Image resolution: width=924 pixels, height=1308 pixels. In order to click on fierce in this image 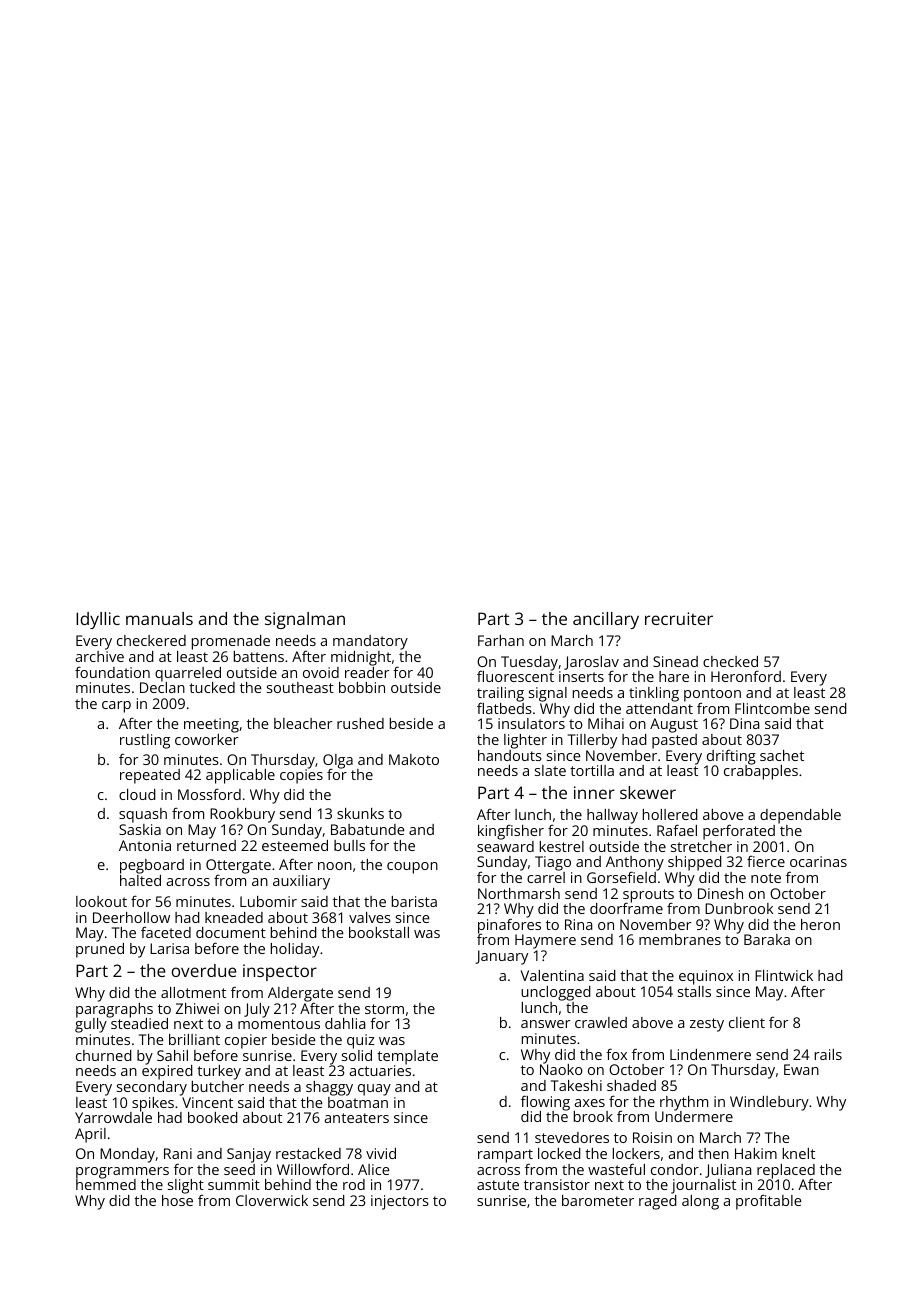, I will do `click(766, 861)`.
